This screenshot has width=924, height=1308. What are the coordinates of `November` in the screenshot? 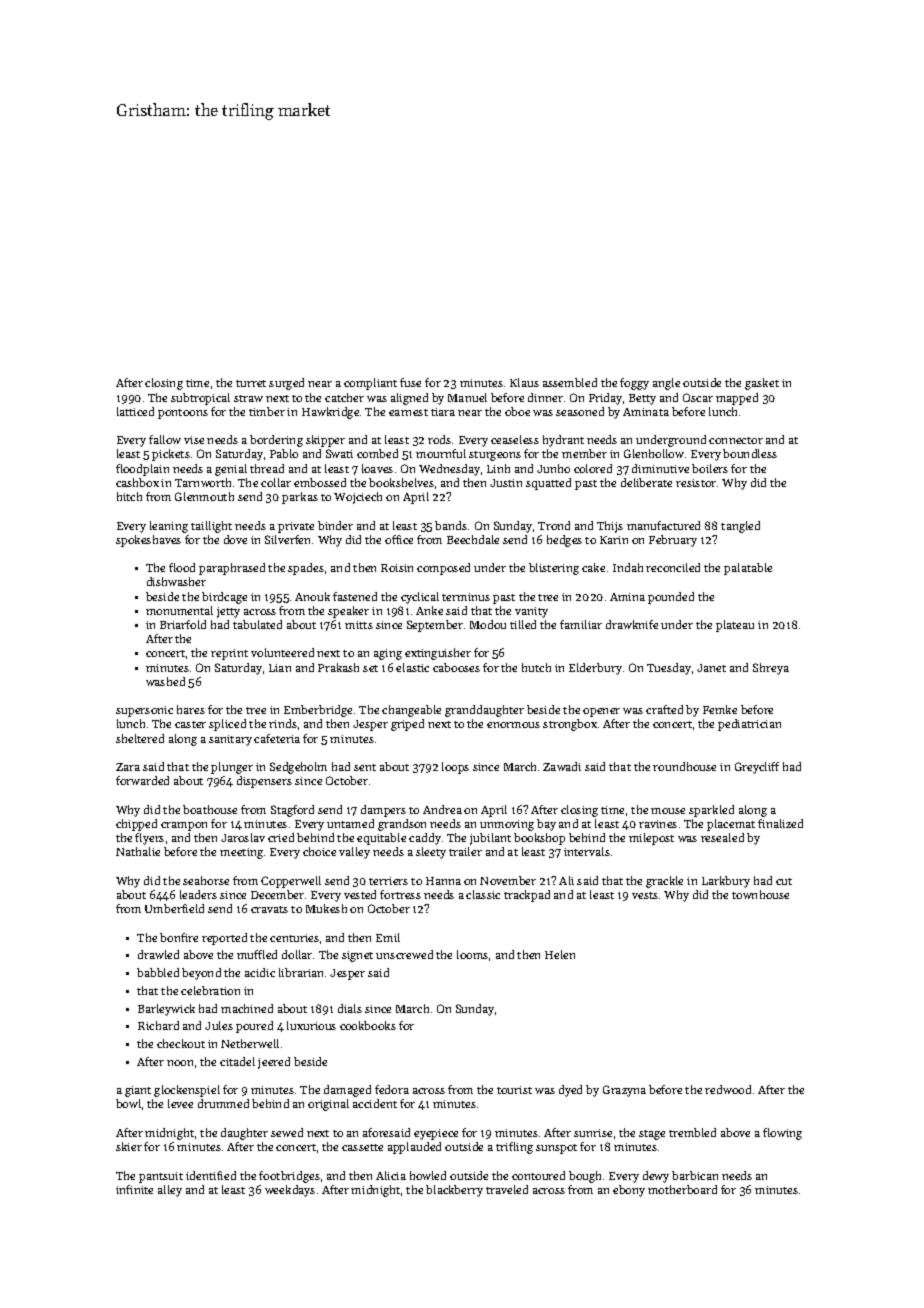 It's located at (508, 880).
